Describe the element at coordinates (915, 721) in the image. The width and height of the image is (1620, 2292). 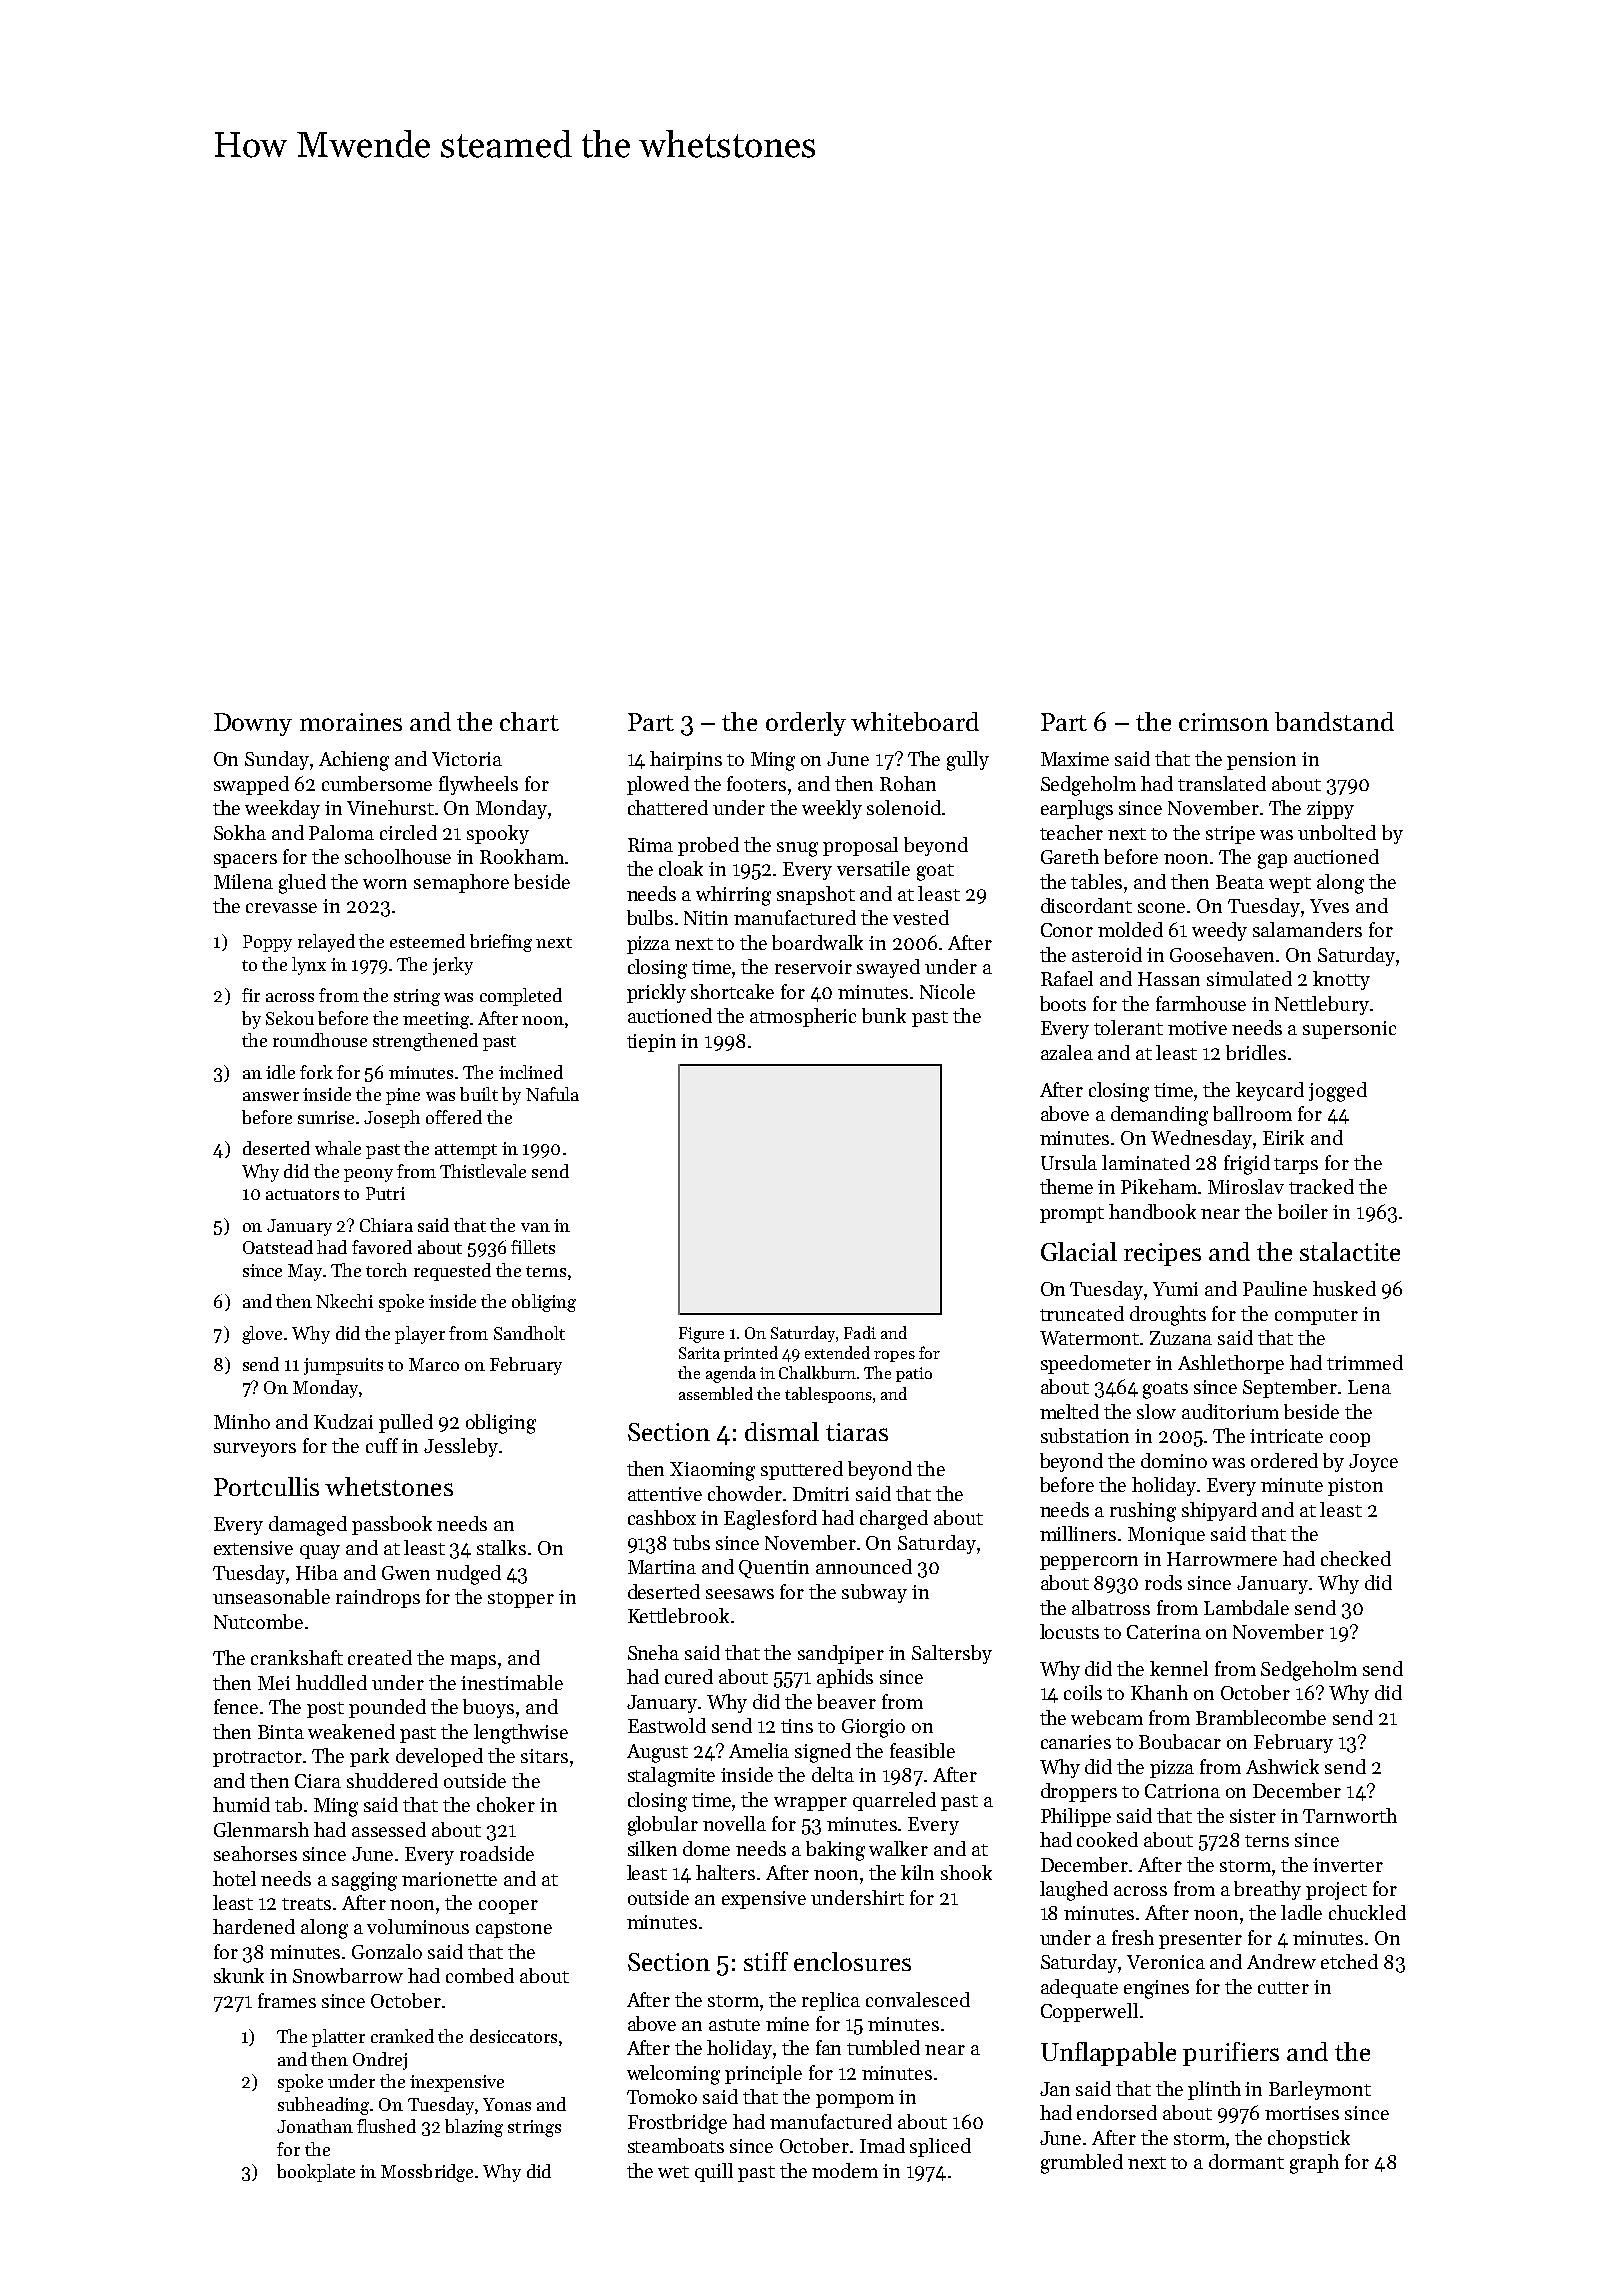
I see `whiteboard` at that location.
